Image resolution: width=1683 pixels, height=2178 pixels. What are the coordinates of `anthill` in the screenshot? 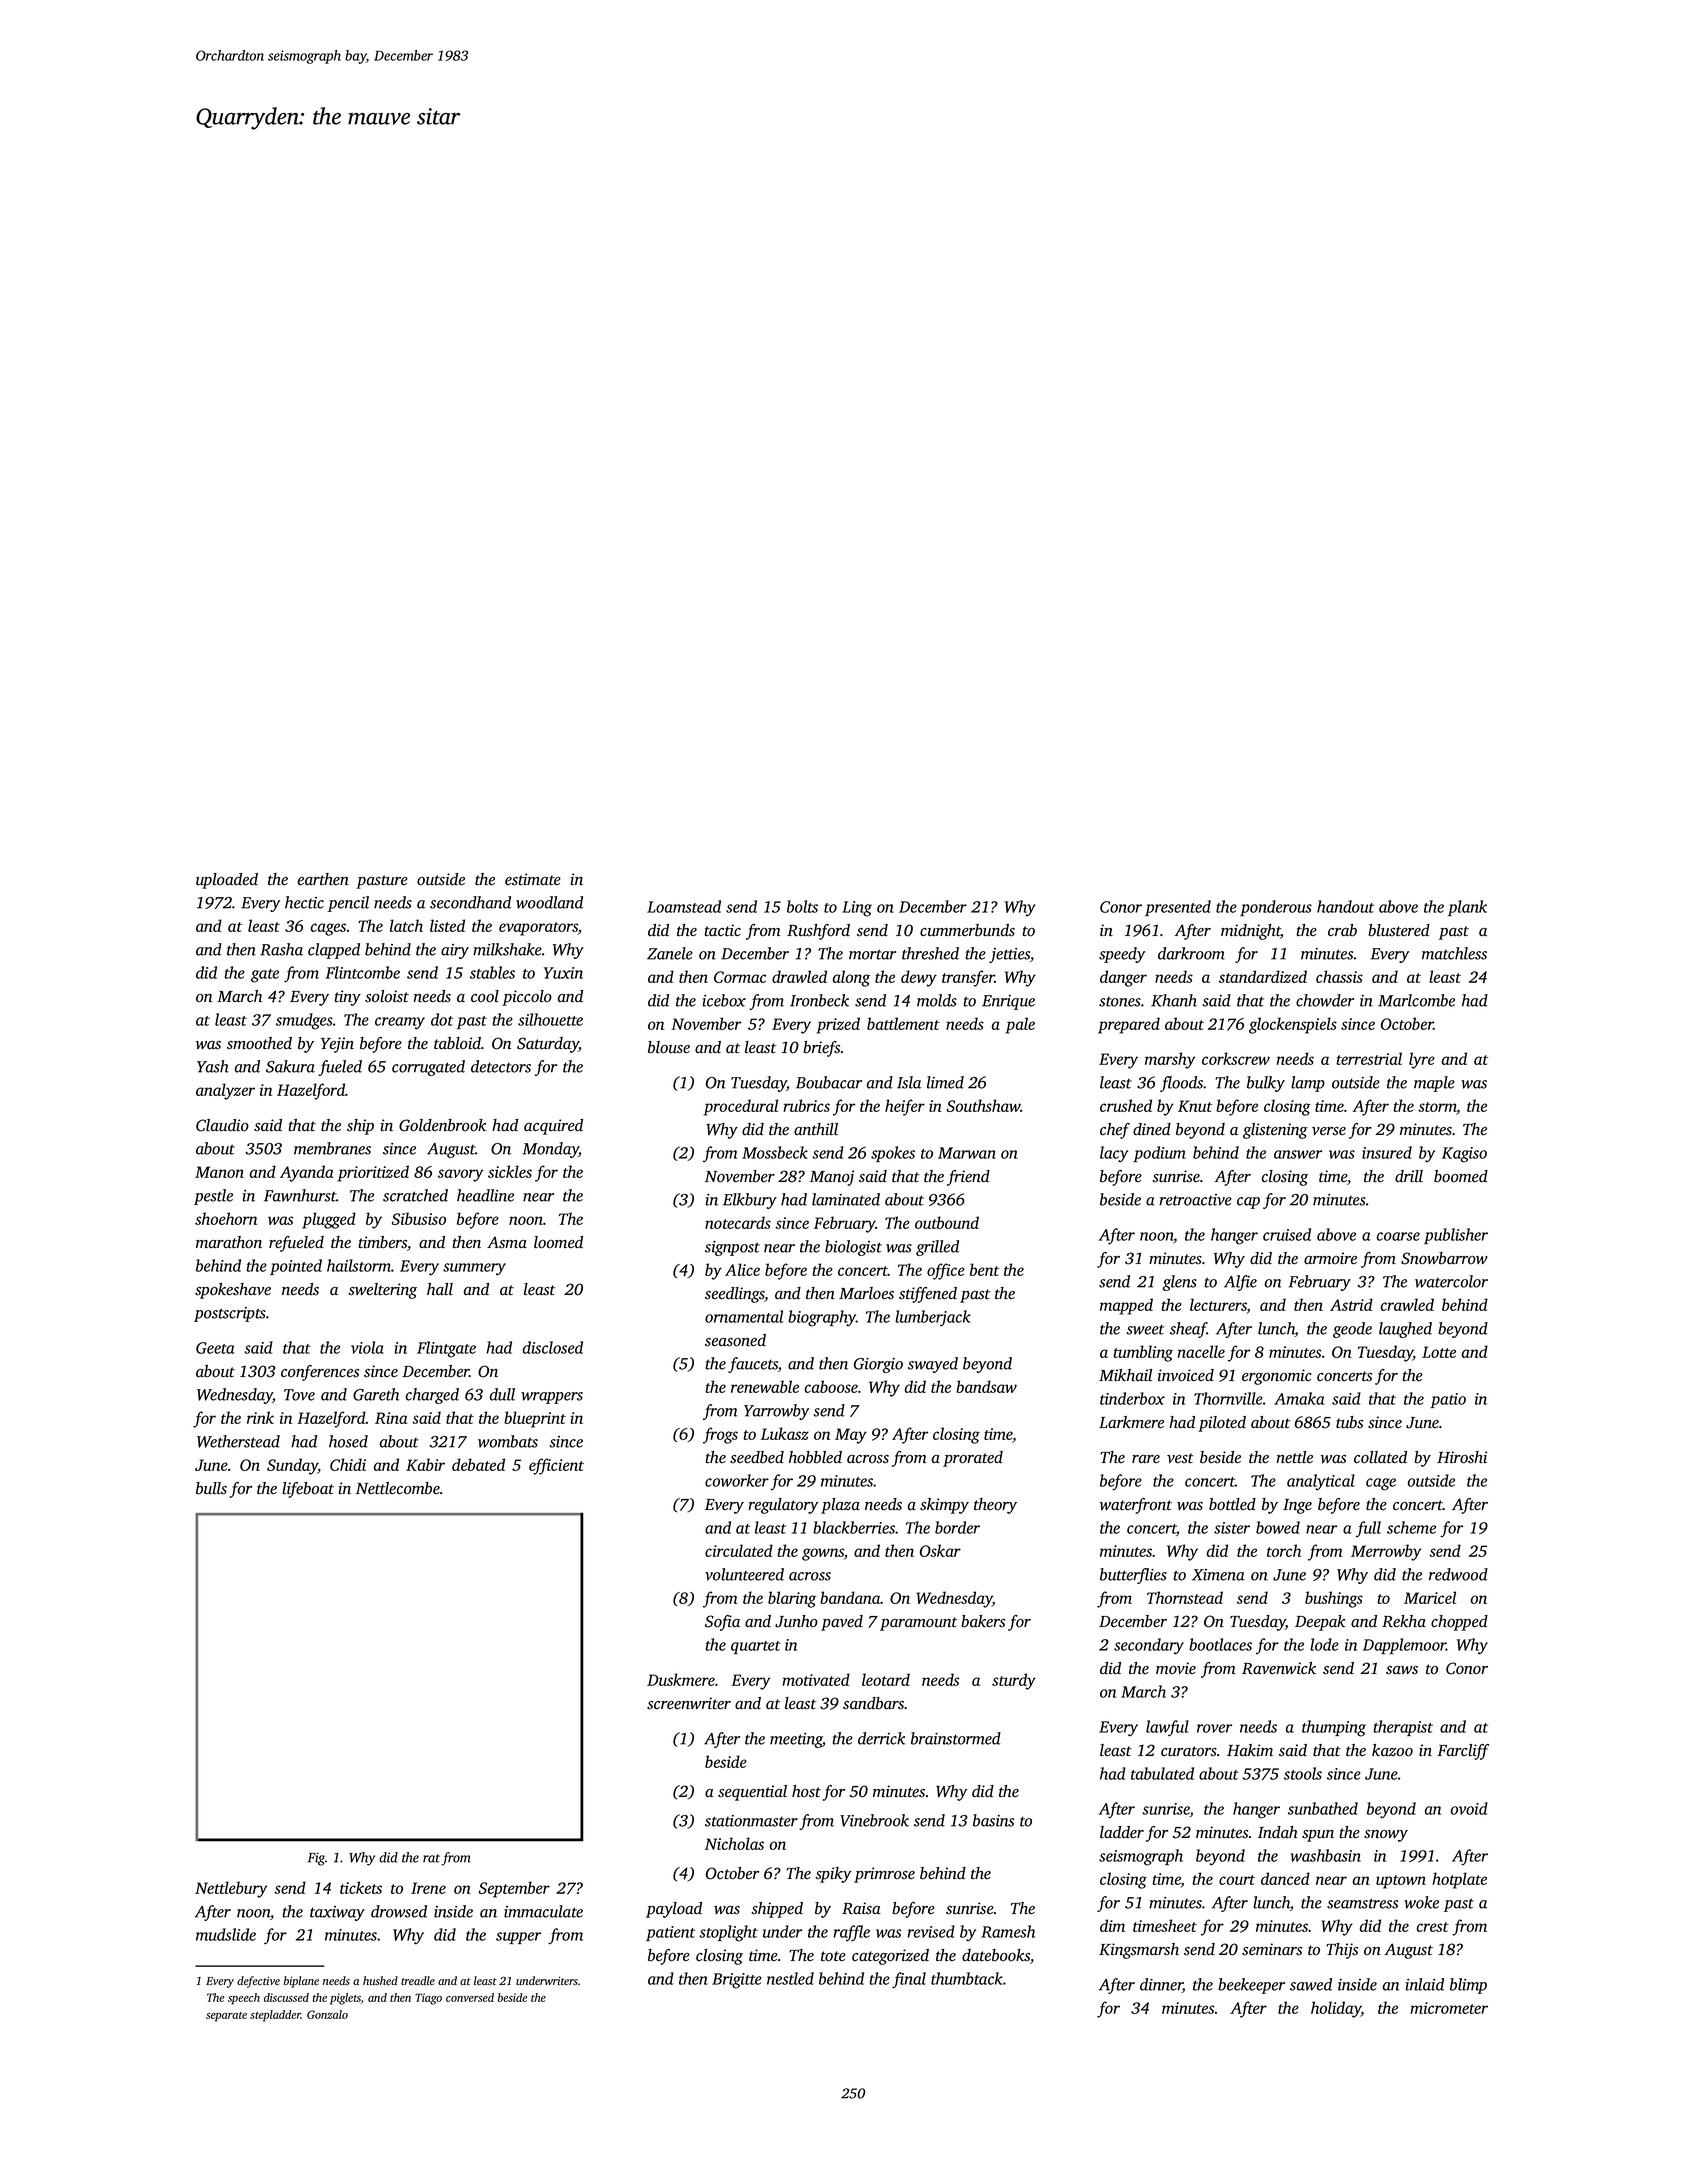 It's located at (816, 1129).
